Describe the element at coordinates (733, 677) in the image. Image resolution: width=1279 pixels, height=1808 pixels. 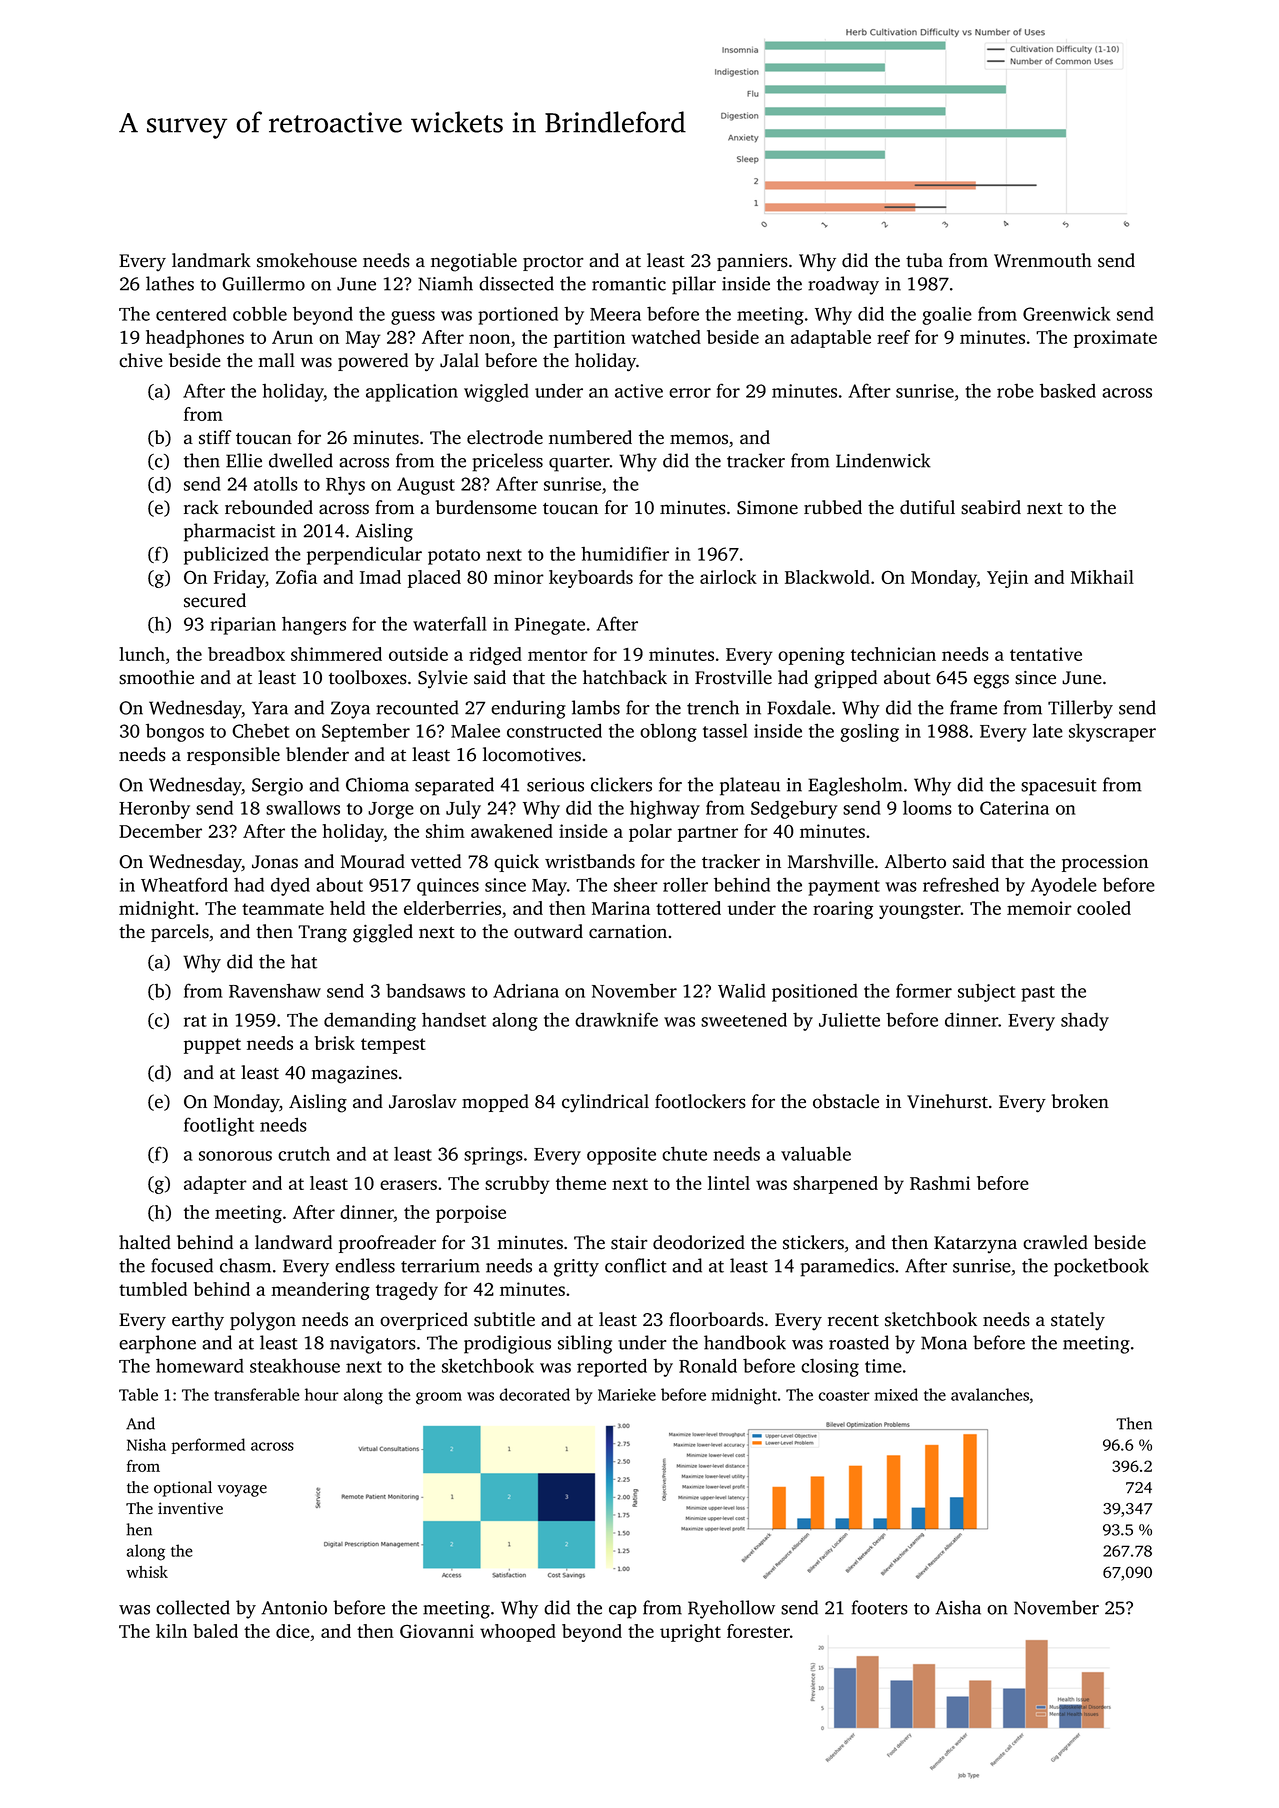
I see `Frostville` at that location.
